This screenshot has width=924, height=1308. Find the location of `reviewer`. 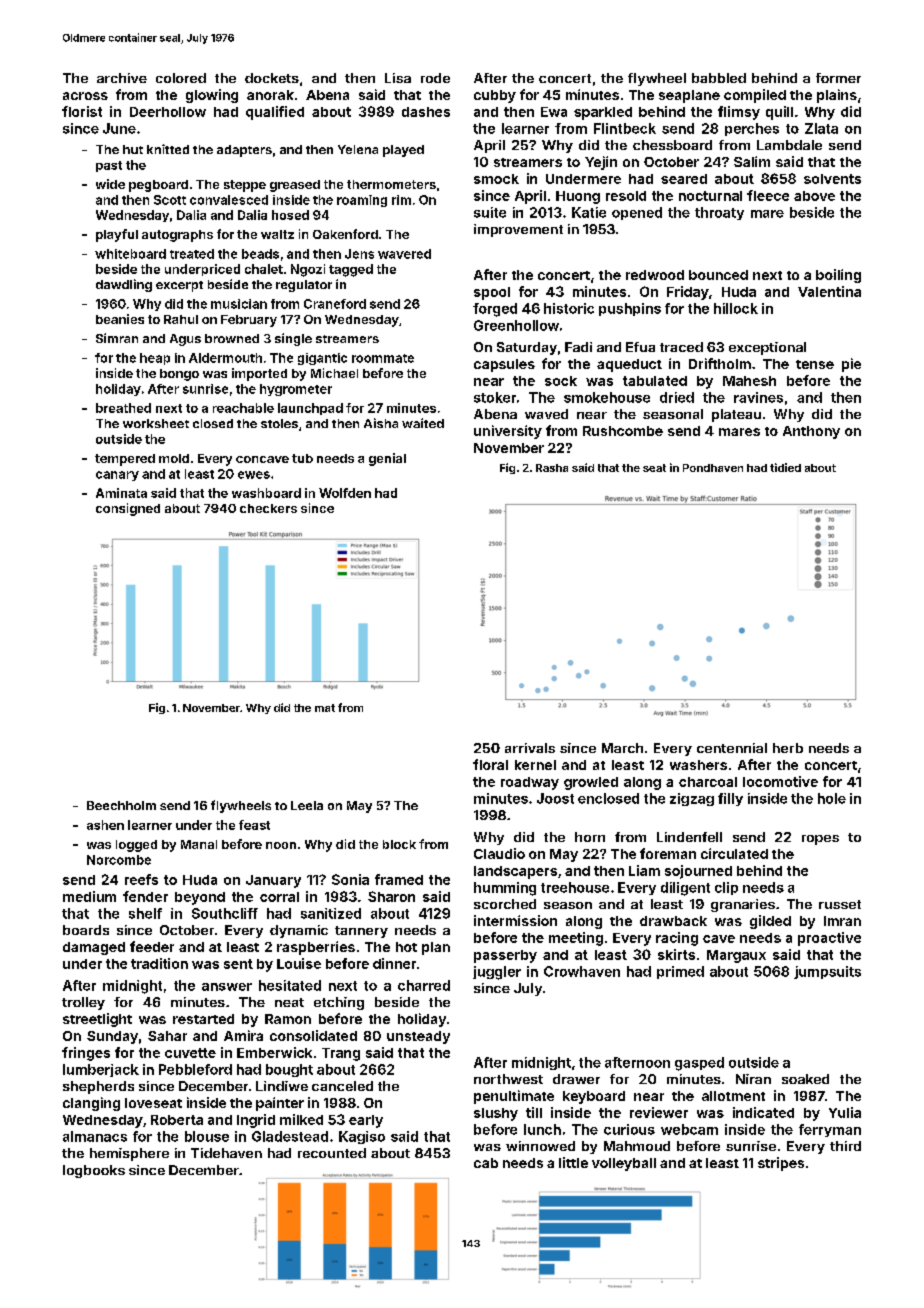

reviewer is located at coordinates (659, 1112).
